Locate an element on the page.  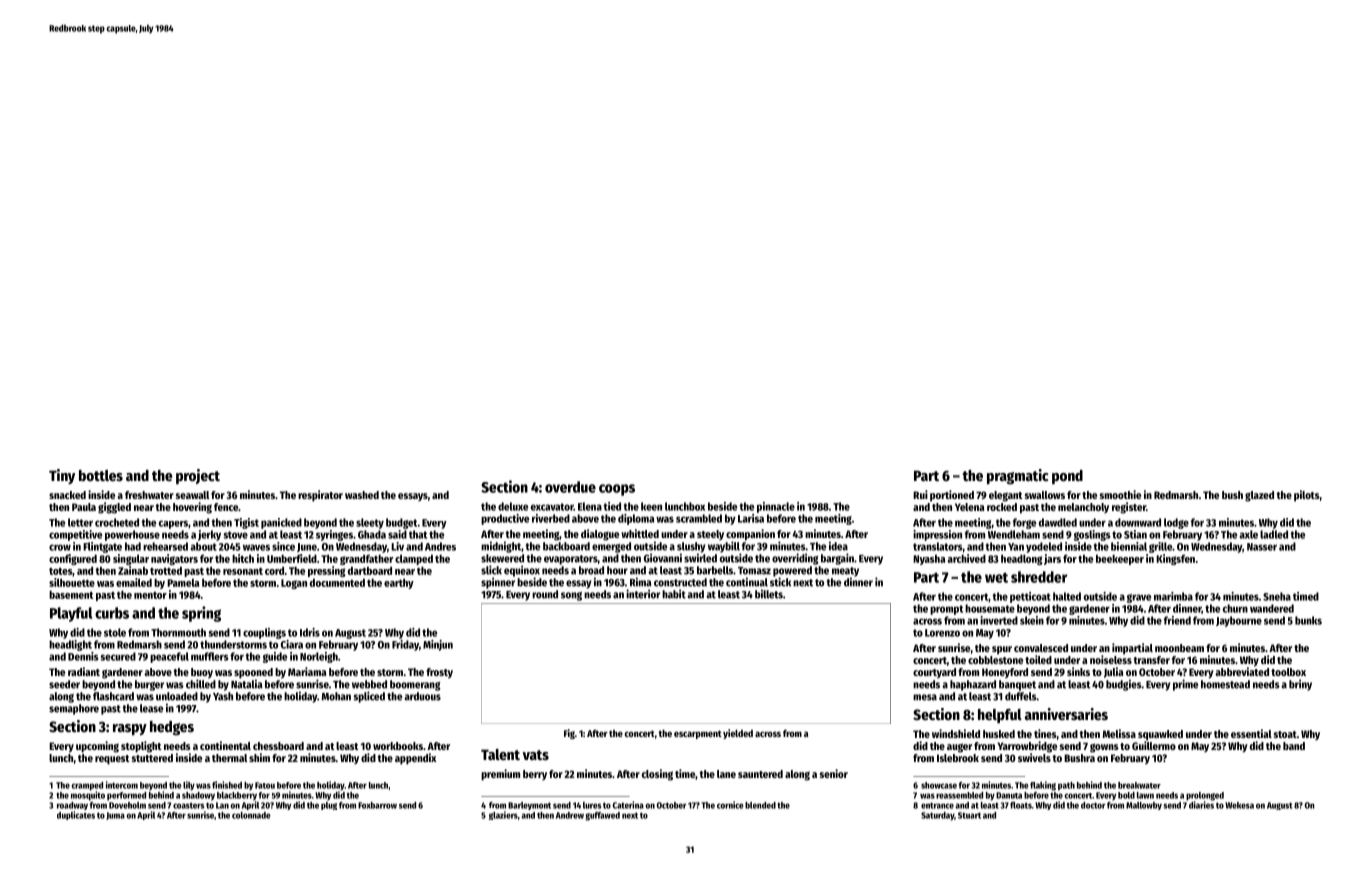
Kingsfen is located at coordinates (1175, 559).
